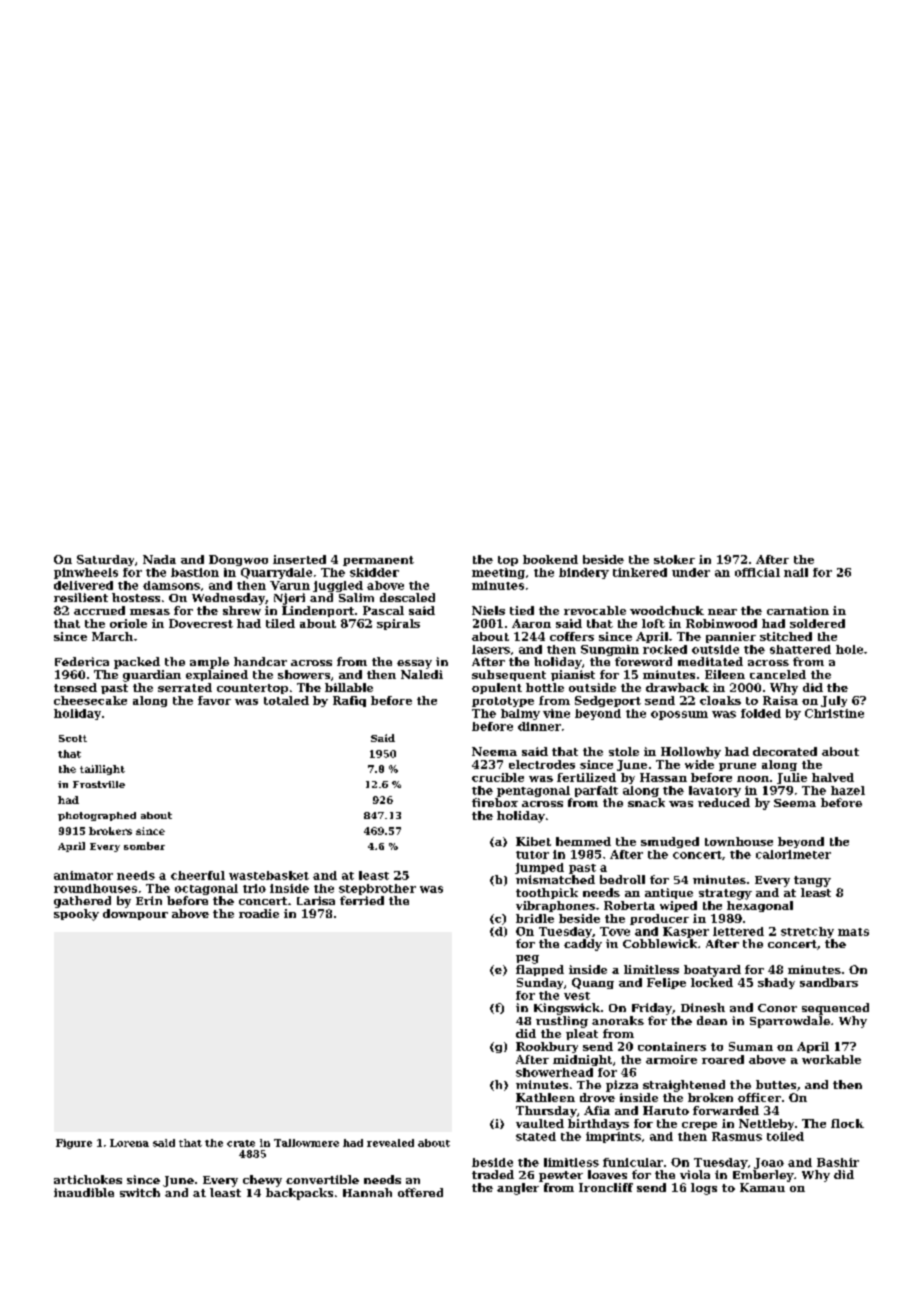  Describe the element at coordinates (378, 561) in the screenshot. I see `permanent` at that location.
